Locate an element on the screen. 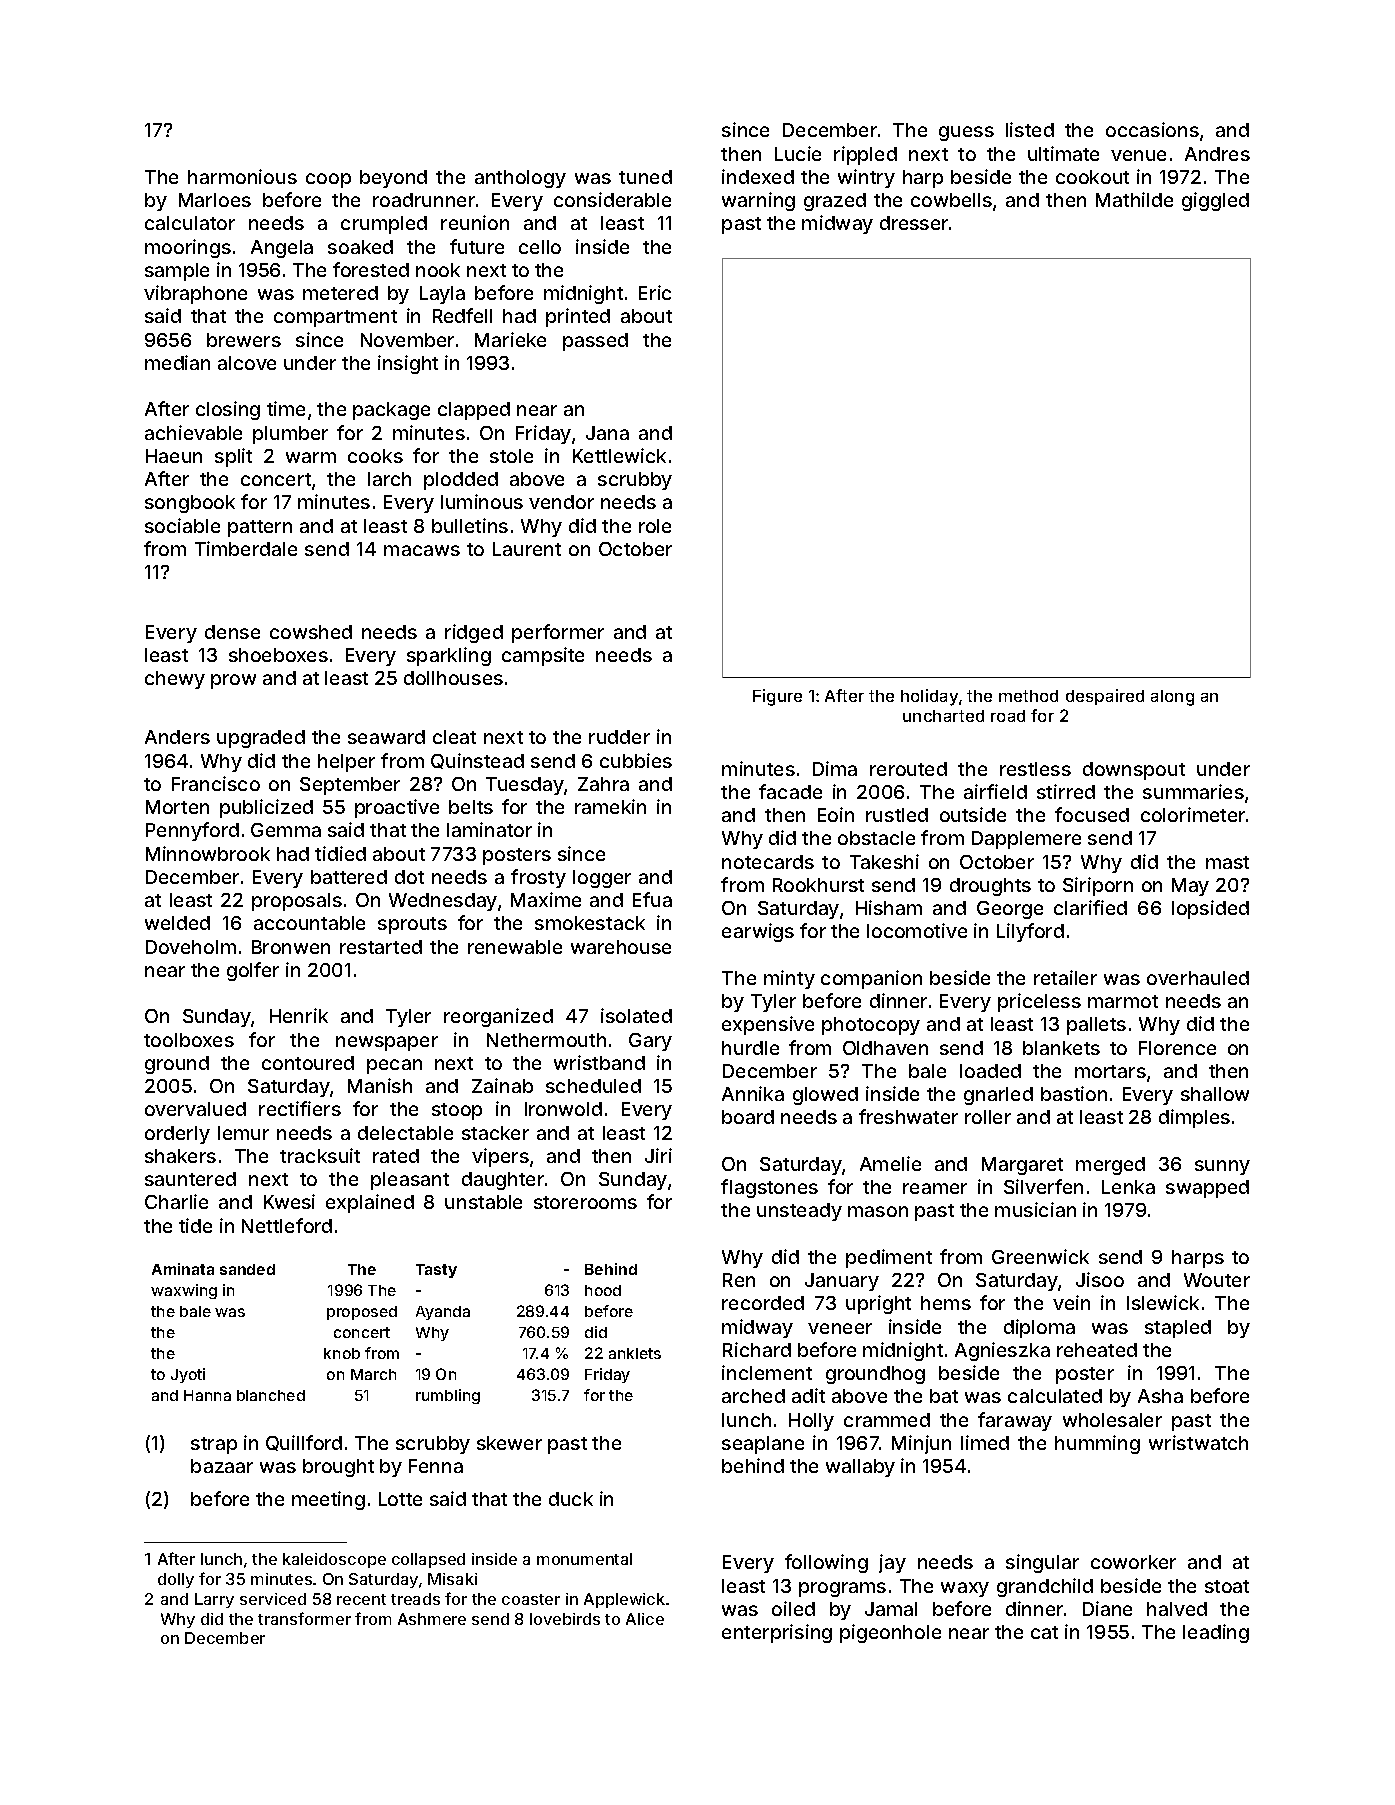  swapped is located at coordinates (1207, 1189).
